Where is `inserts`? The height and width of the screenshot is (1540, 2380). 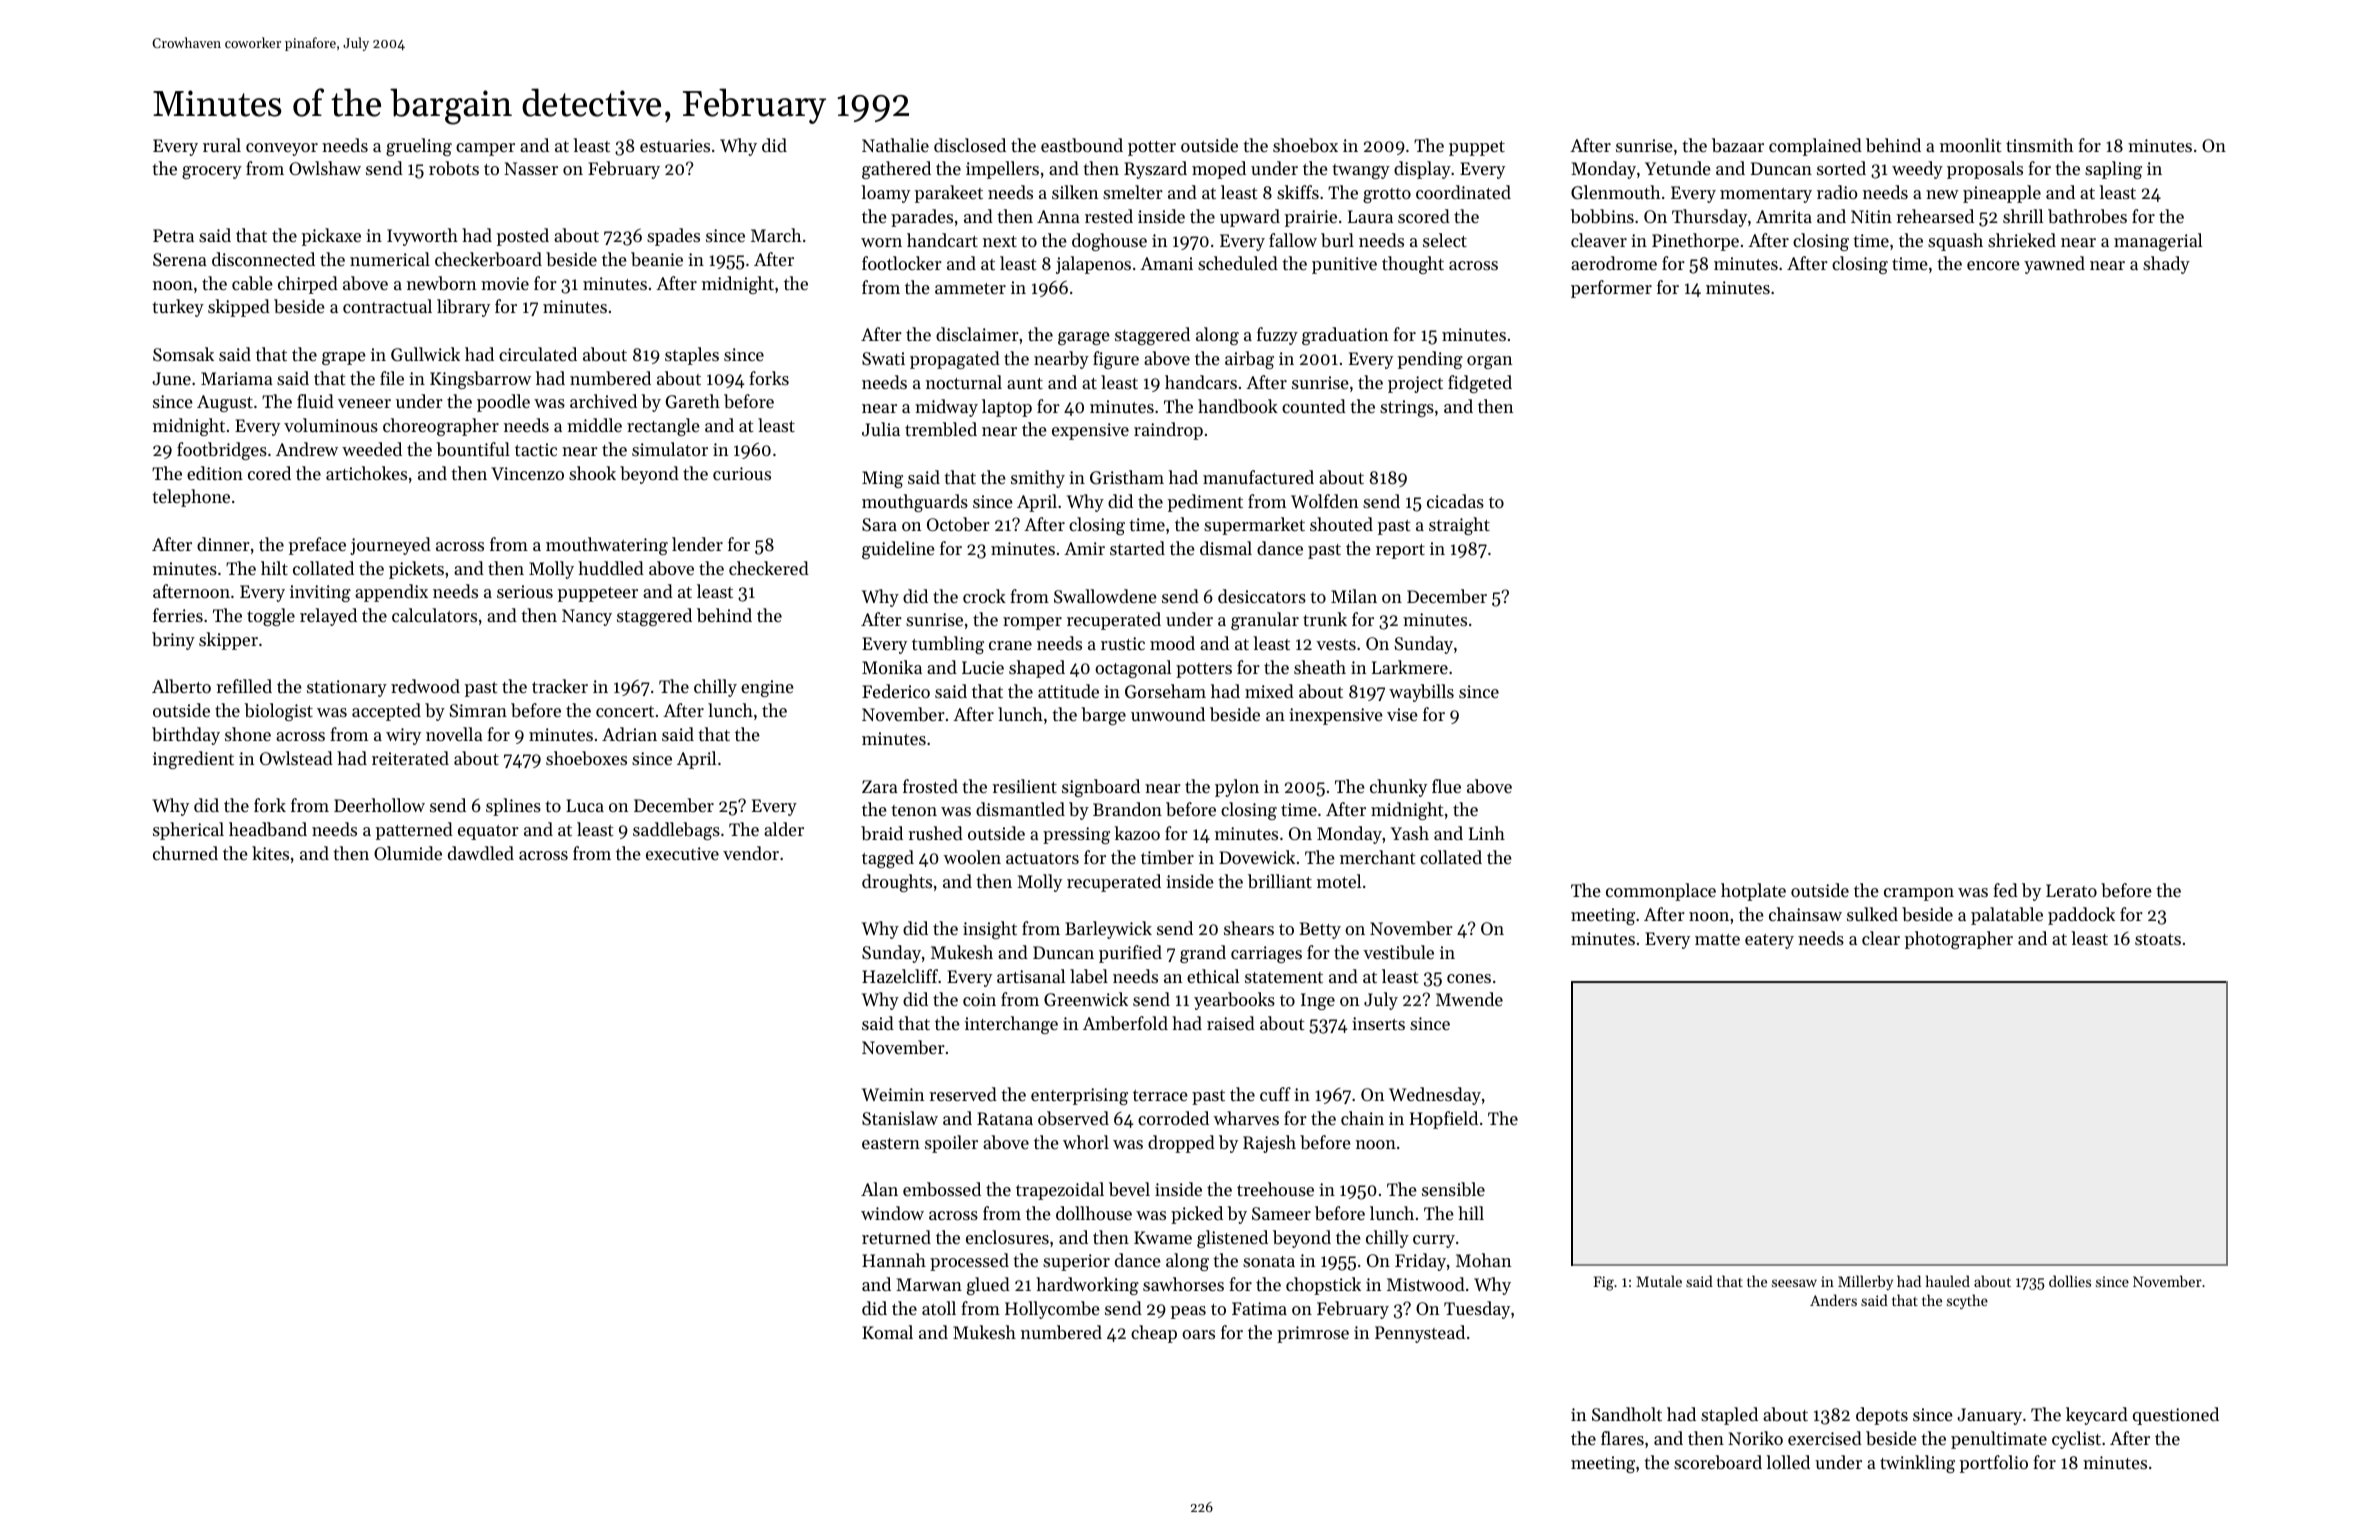
inserts is located at coordinates (1378, 1023).
